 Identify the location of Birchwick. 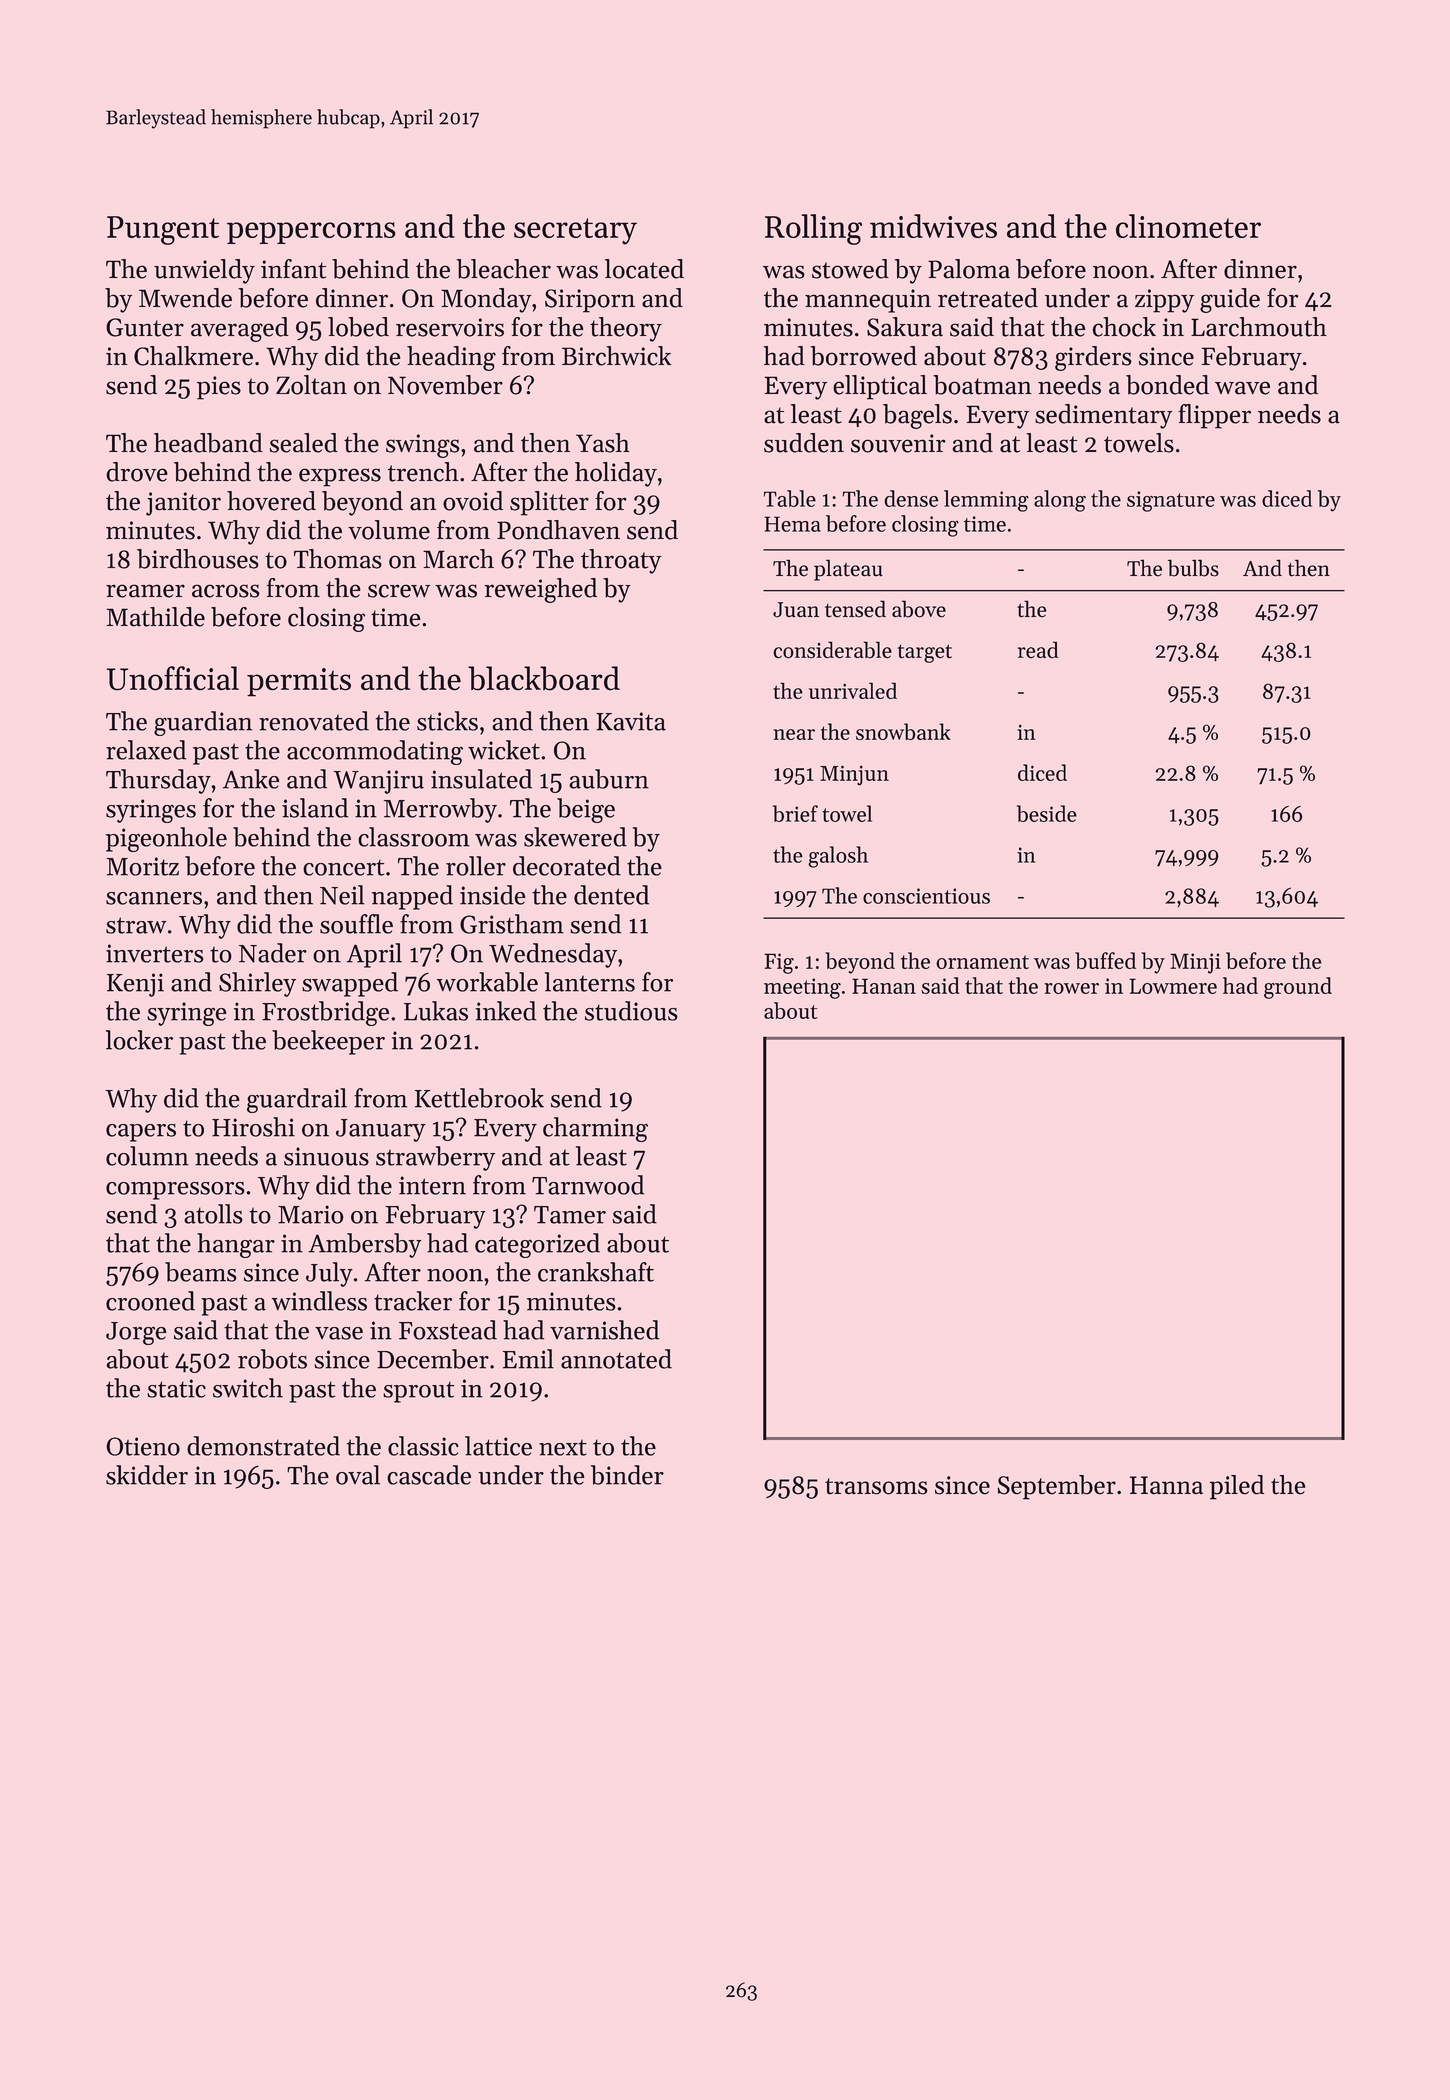
(616, 356).
